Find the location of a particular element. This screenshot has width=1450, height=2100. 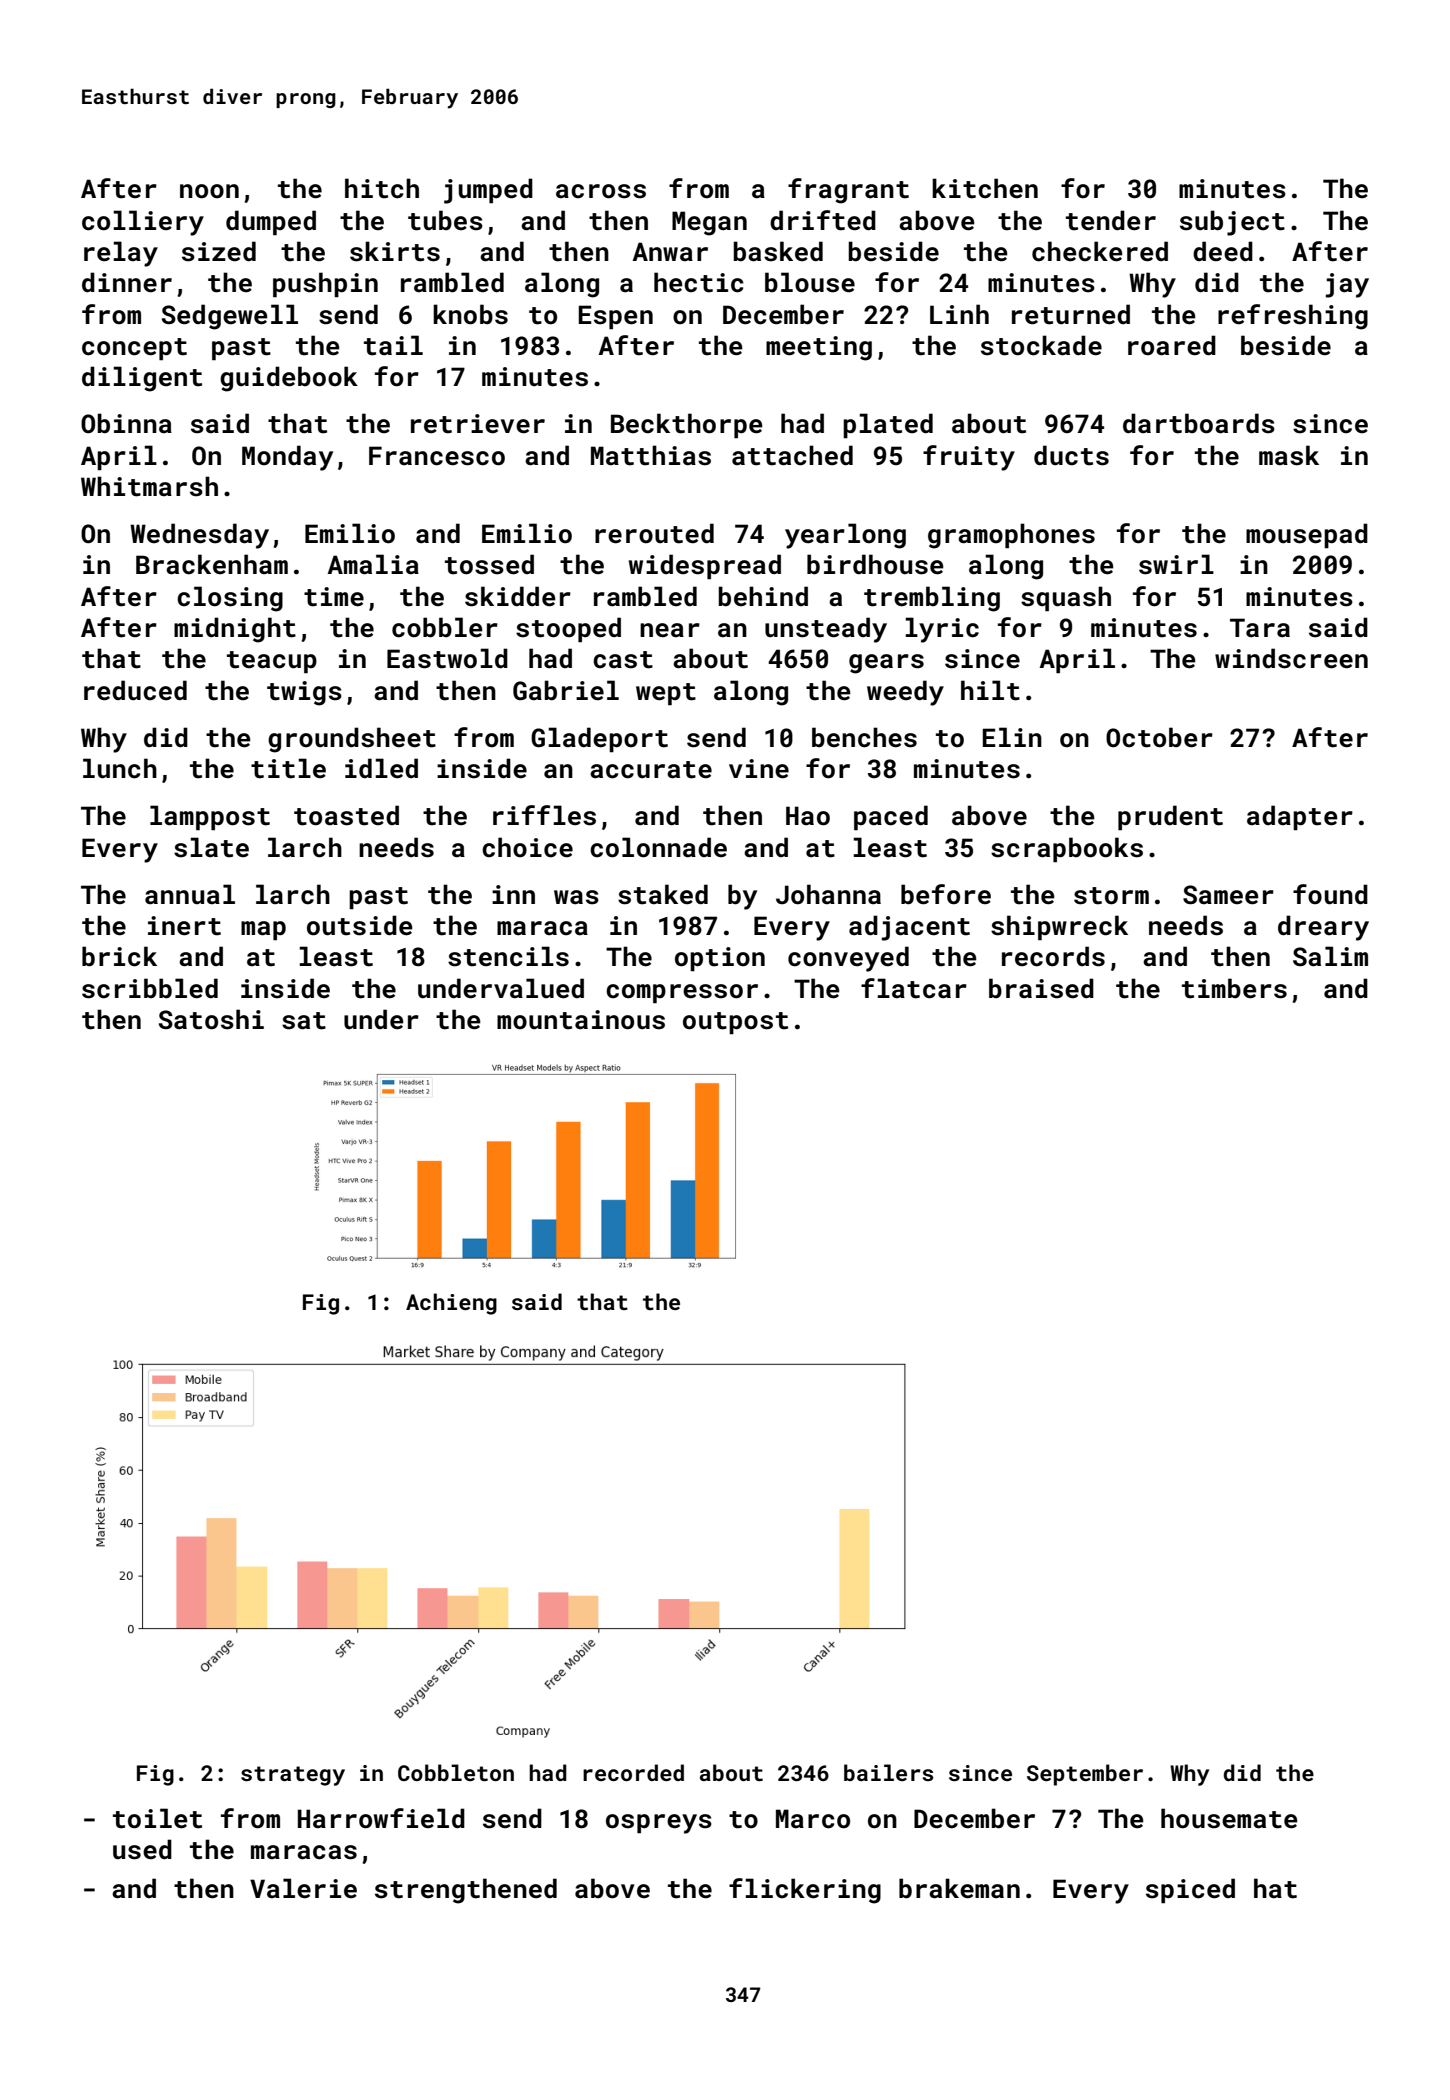

bailers is located at coordinates (888, 1772).
